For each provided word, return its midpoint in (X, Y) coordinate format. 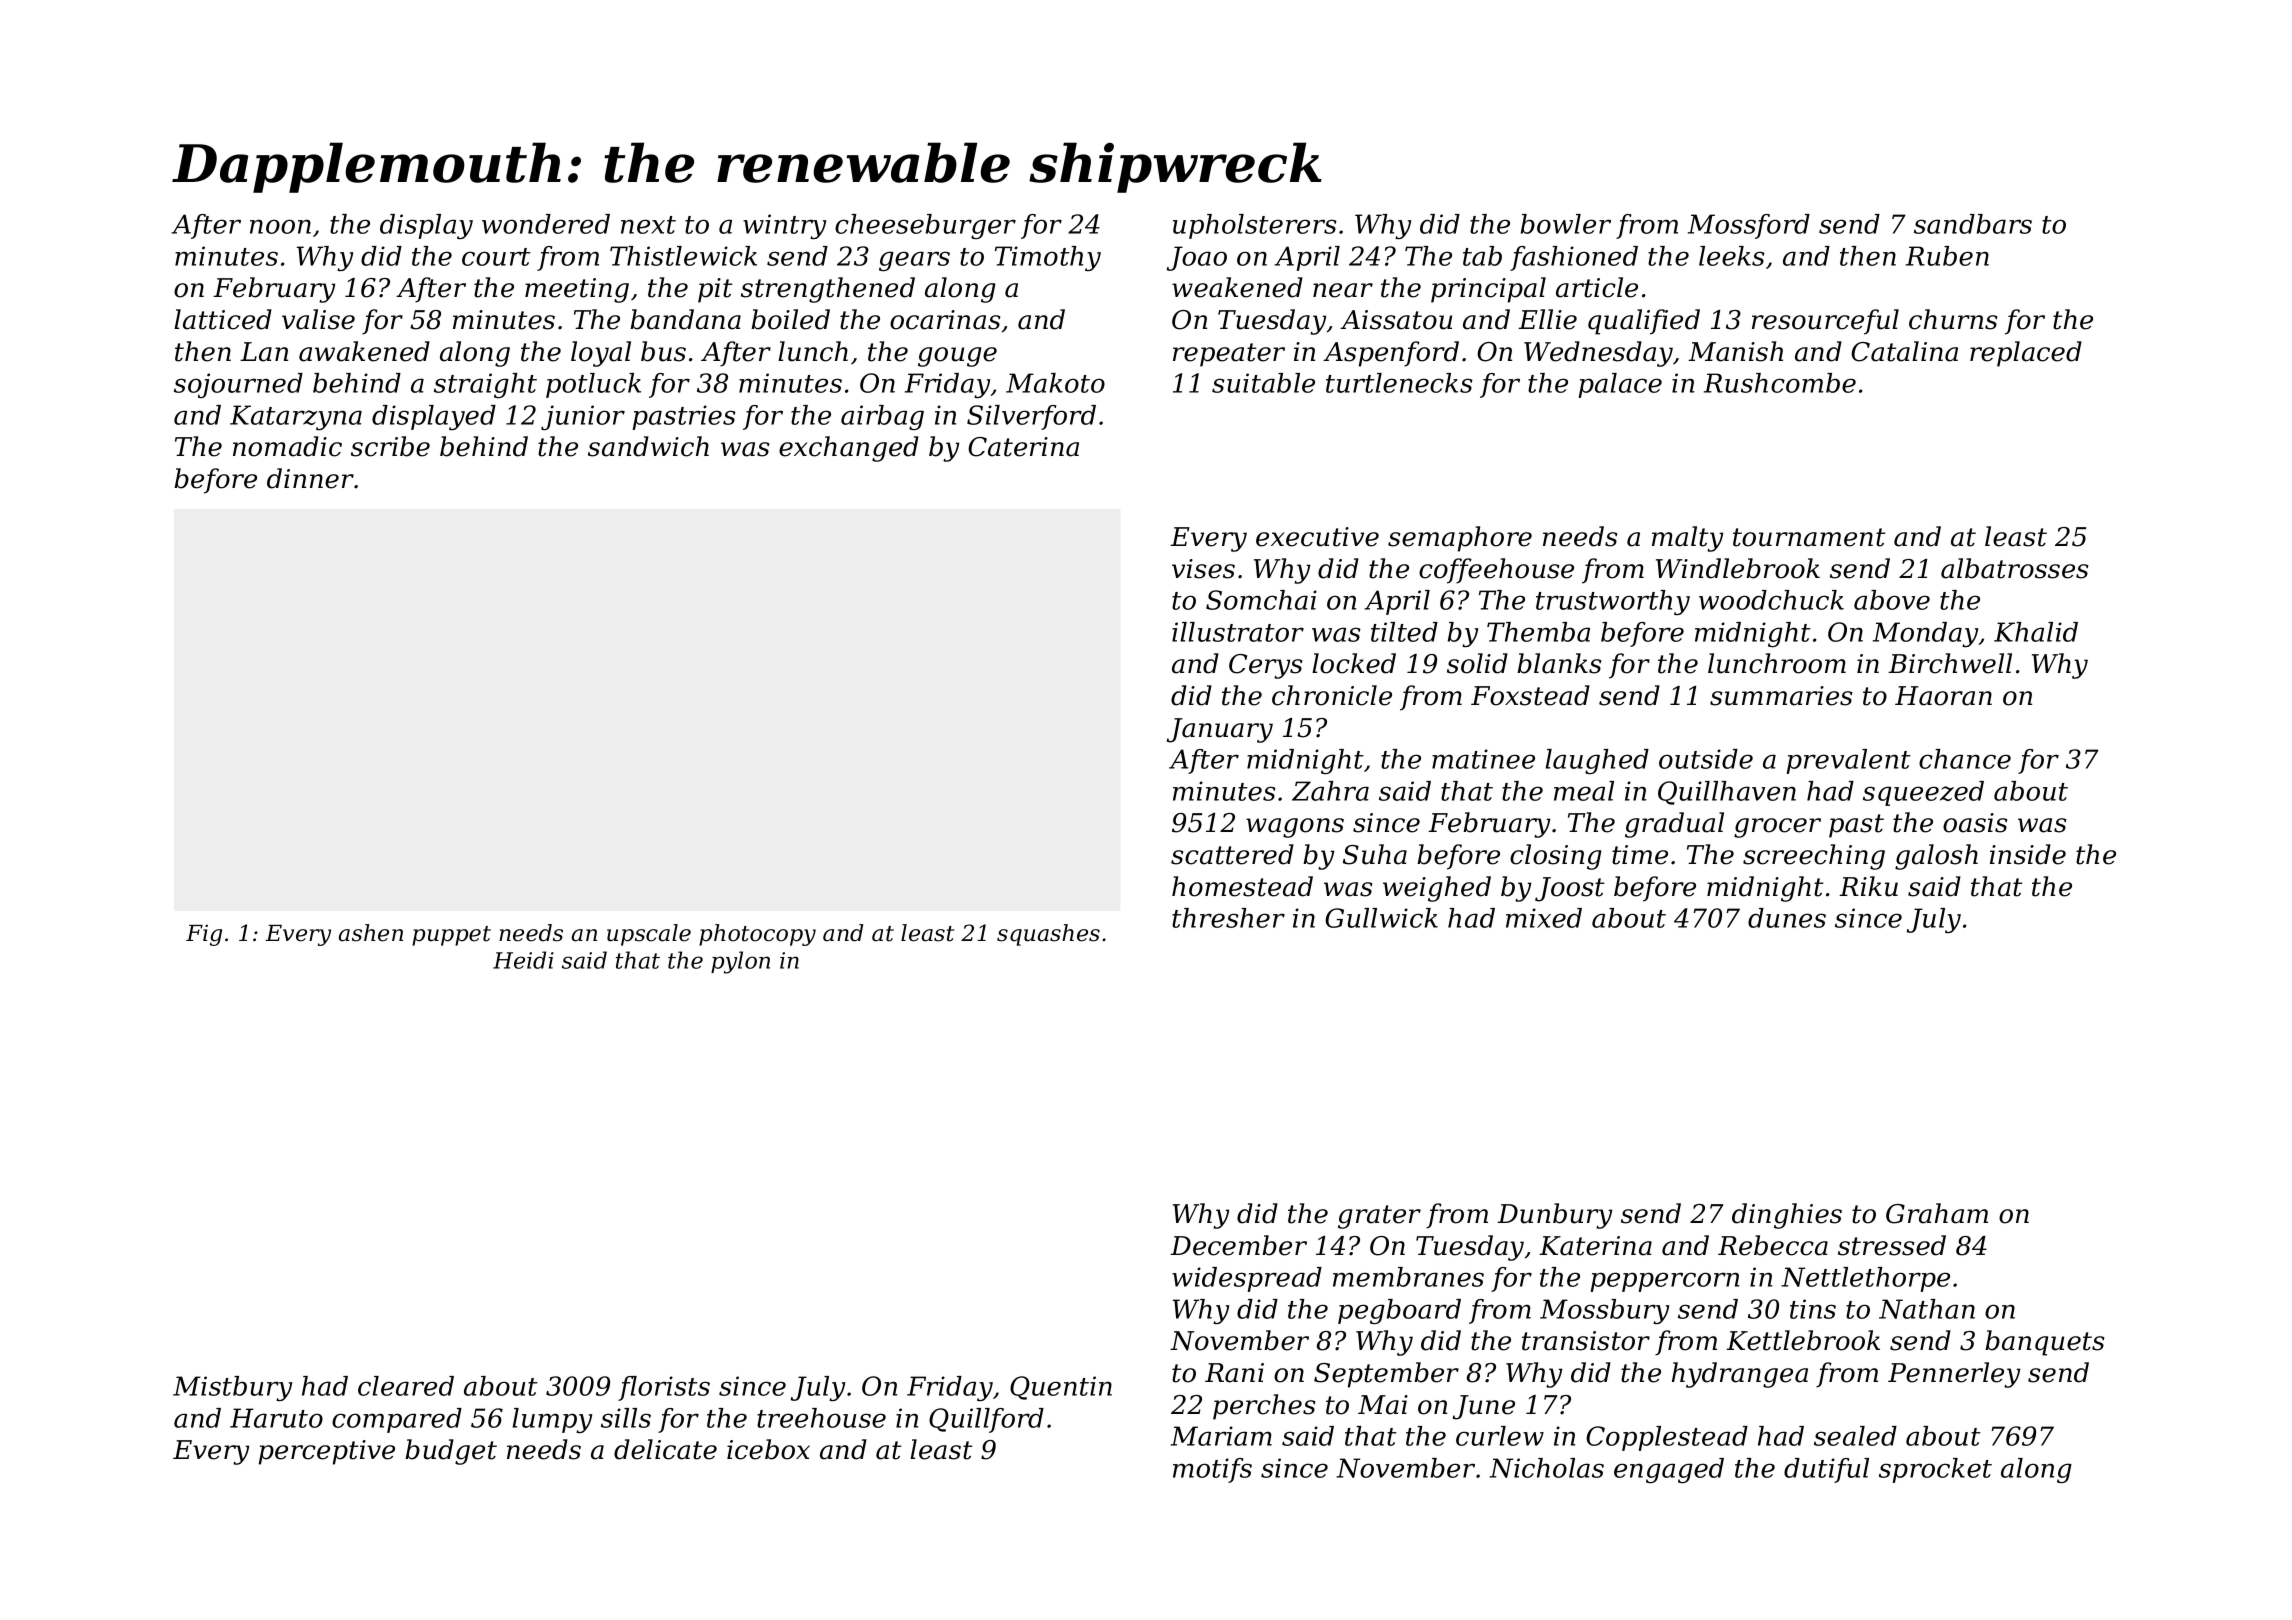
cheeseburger (925, 226)
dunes (1787, 918)
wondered (546, 224)
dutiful (1826, 1470)
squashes (1048, 935)
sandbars (1973, 224)
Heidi (523, 960)
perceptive (327, 1452)
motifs (1212, 1470)
